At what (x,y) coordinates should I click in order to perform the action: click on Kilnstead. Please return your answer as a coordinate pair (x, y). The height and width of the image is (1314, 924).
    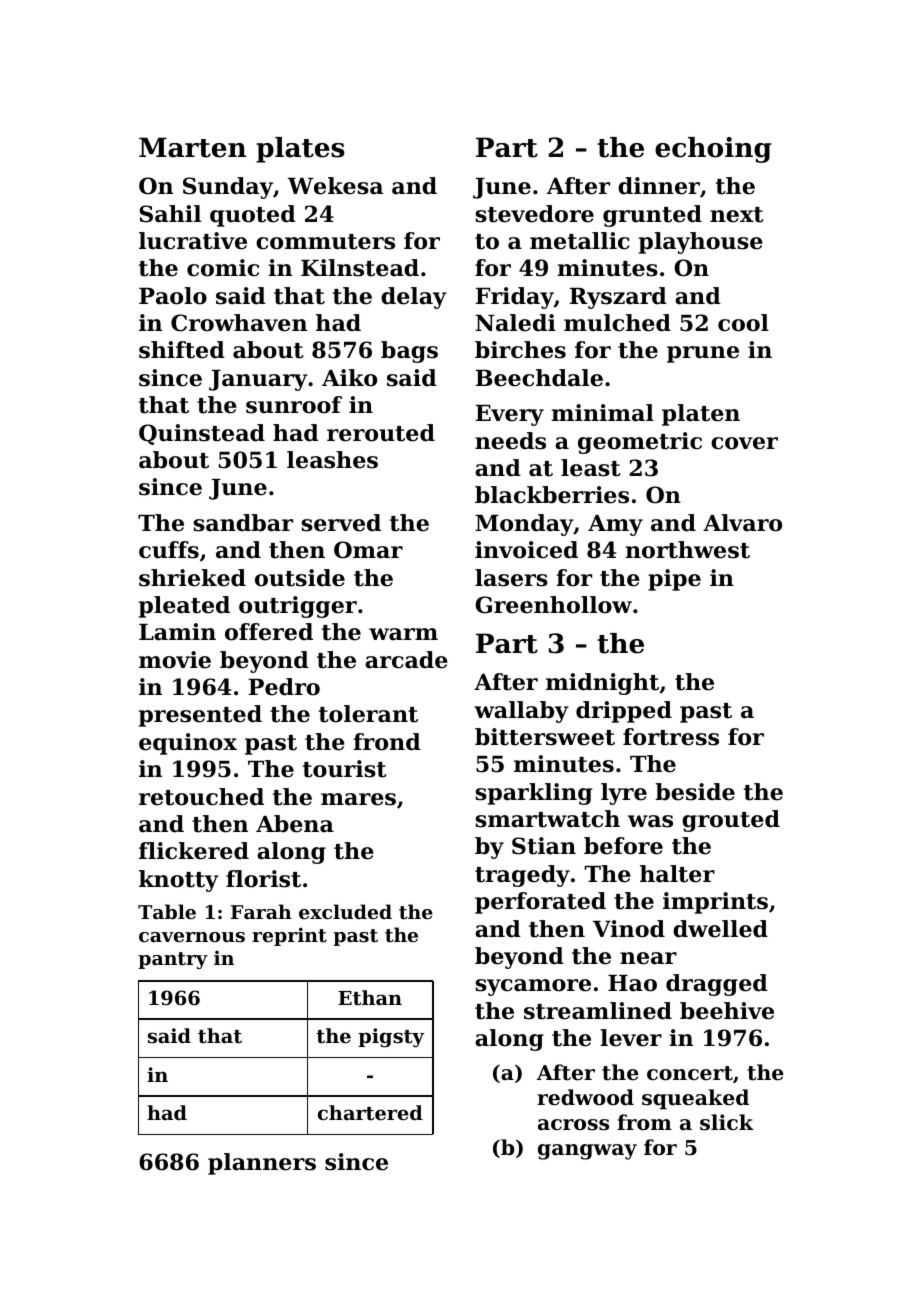
    Looking at the image, I should click on (360, 268).
